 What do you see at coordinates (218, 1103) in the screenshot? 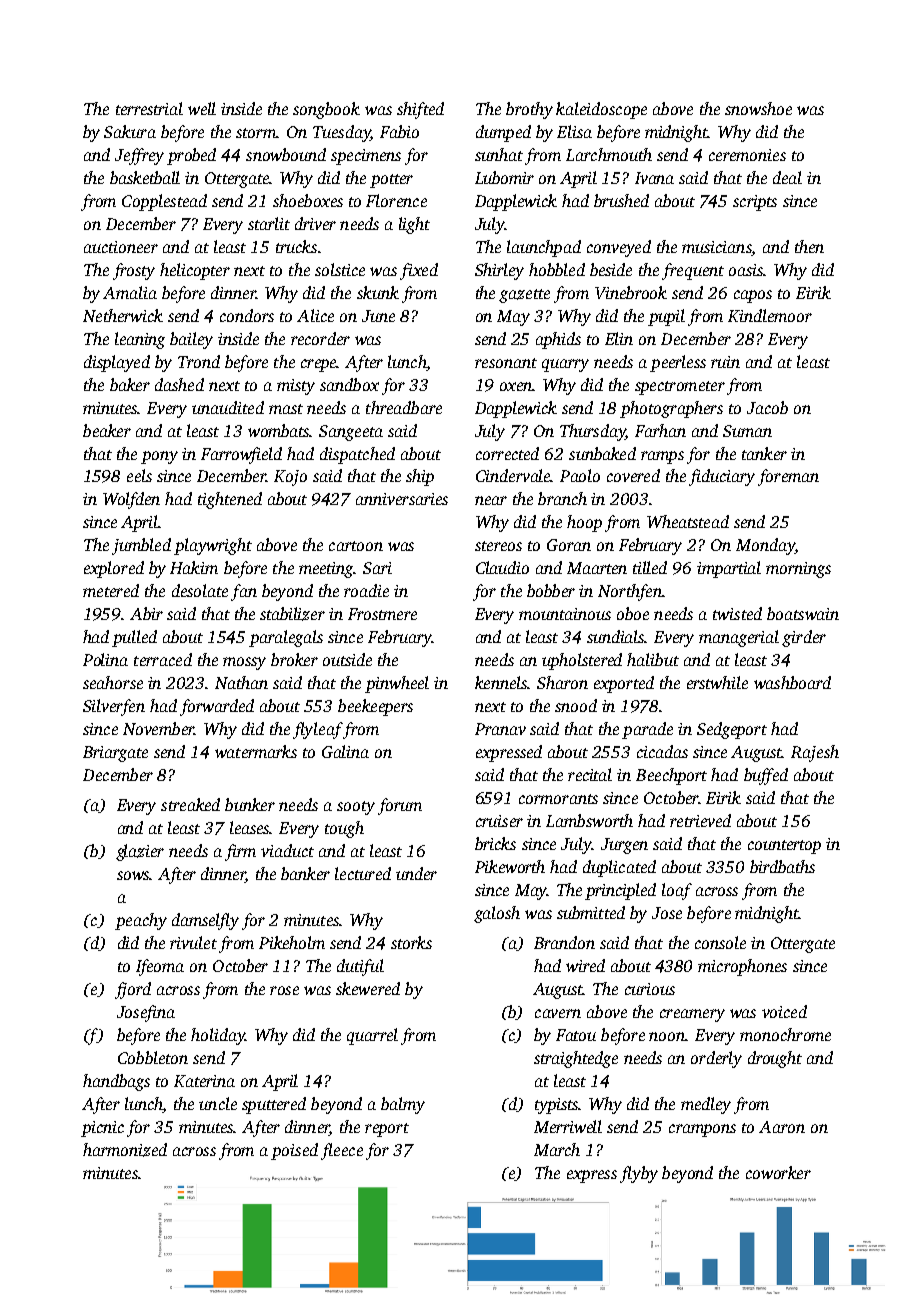
I see `uncle` at bounding box center [218, 1103].
